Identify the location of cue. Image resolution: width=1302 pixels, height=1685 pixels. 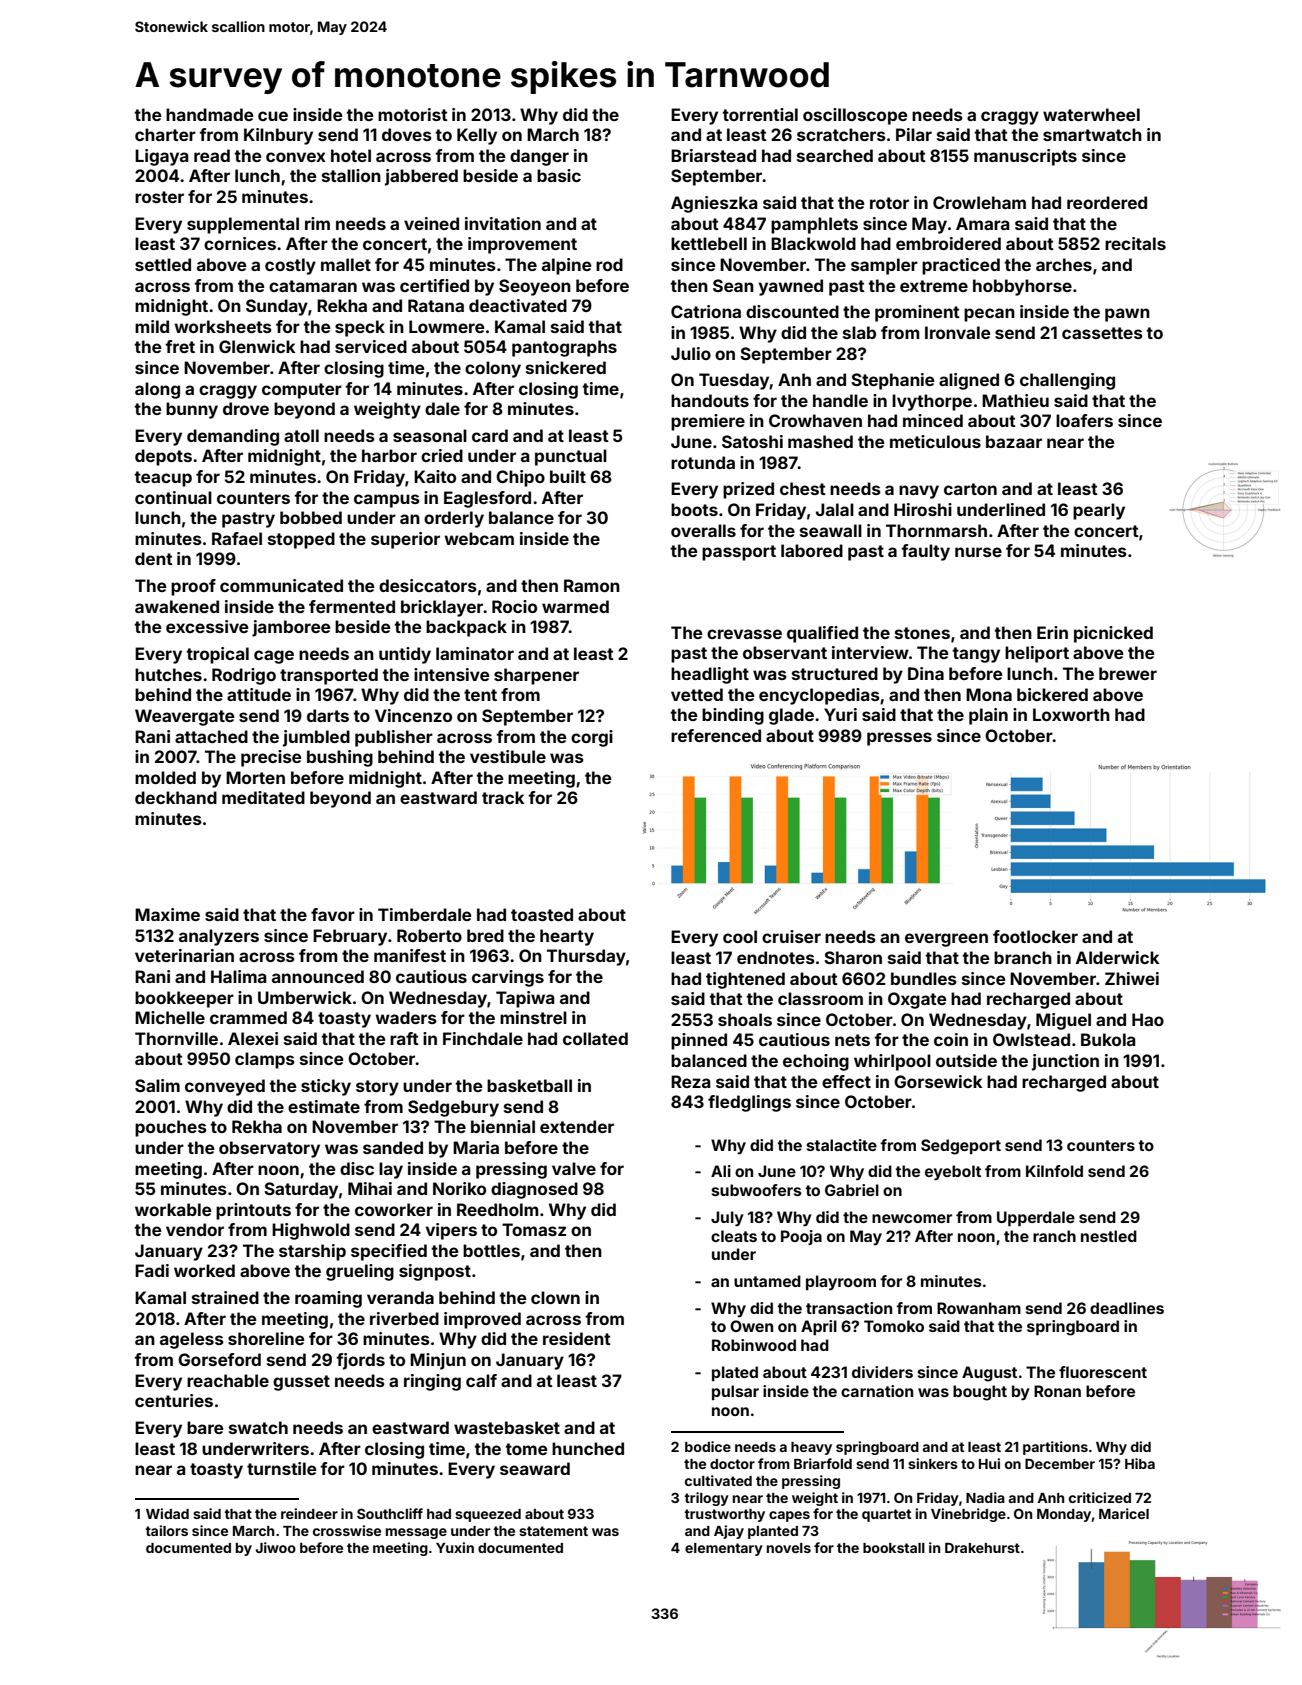
(273, 116).
